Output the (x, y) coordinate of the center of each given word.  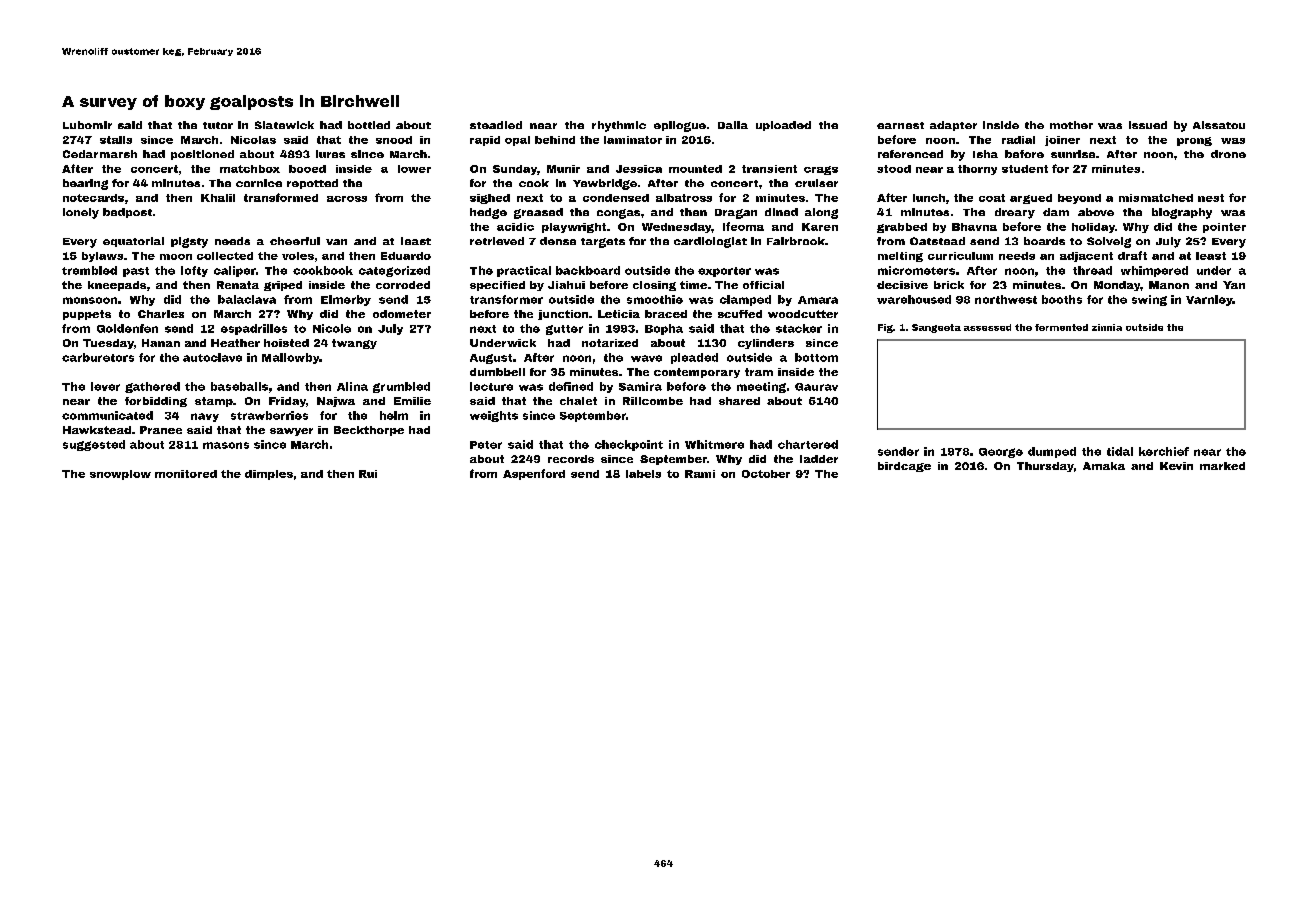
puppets (87, 315)
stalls (116, 140)
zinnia (1107, 327)
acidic (515, 227)
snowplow (120, 475)
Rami (700, 474)
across (347, 199)
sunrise (1073, 154)
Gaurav (816, 387)
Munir (563, 169)
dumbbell (497, 372)
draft (1132, 255)
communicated (107, 415)
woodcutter (803, 314)
